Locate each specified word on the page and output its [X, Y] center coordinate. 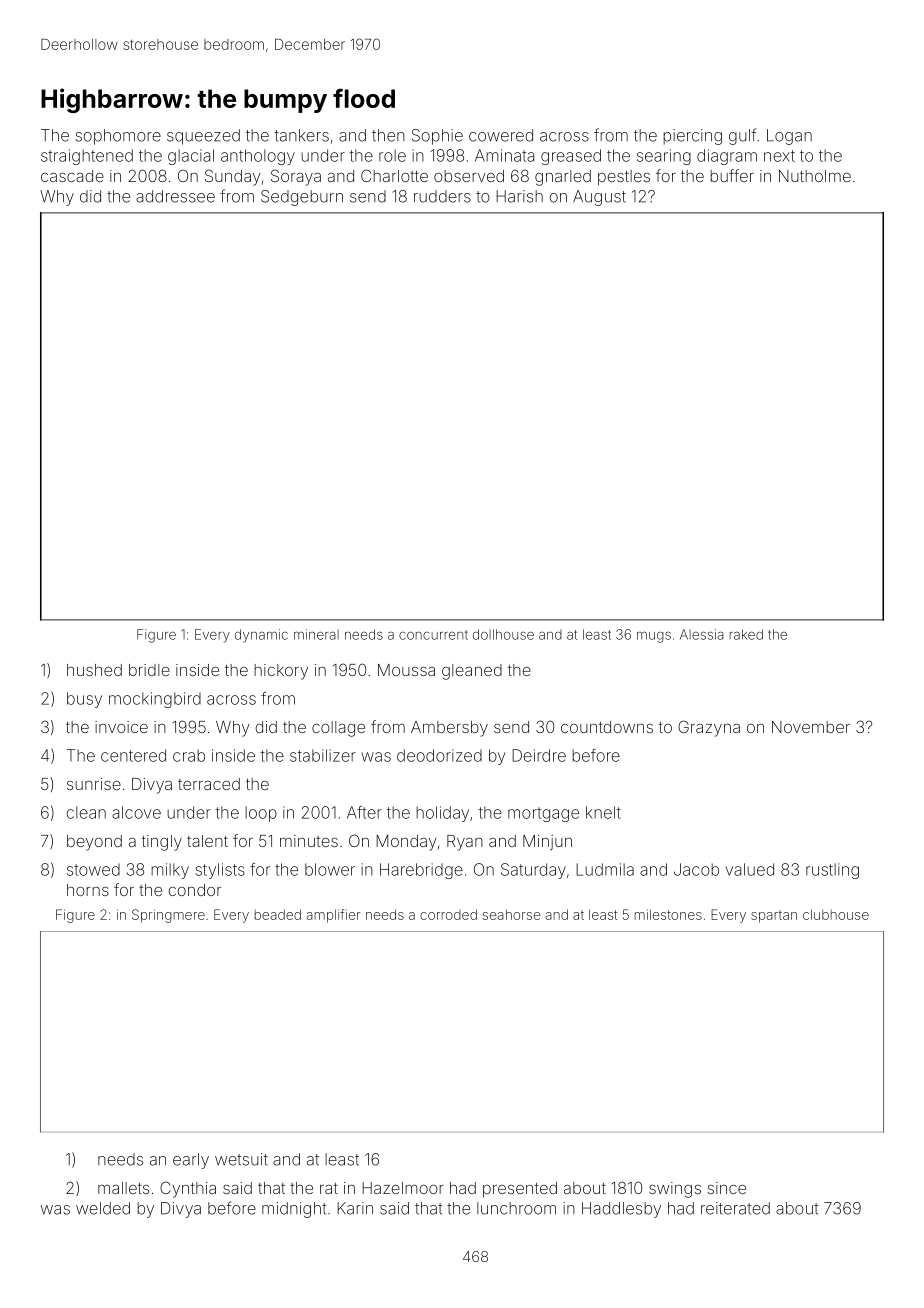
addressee [175, 196]
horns [88, 890]
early [191, 1161]
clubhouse [836, 914]
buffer [732, 175]
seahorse [512, 914]
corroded [448, 914]
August [599, 198]
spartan [774, 916]
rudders [442, 196]
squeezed [203, 137]
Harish [519, 196]
